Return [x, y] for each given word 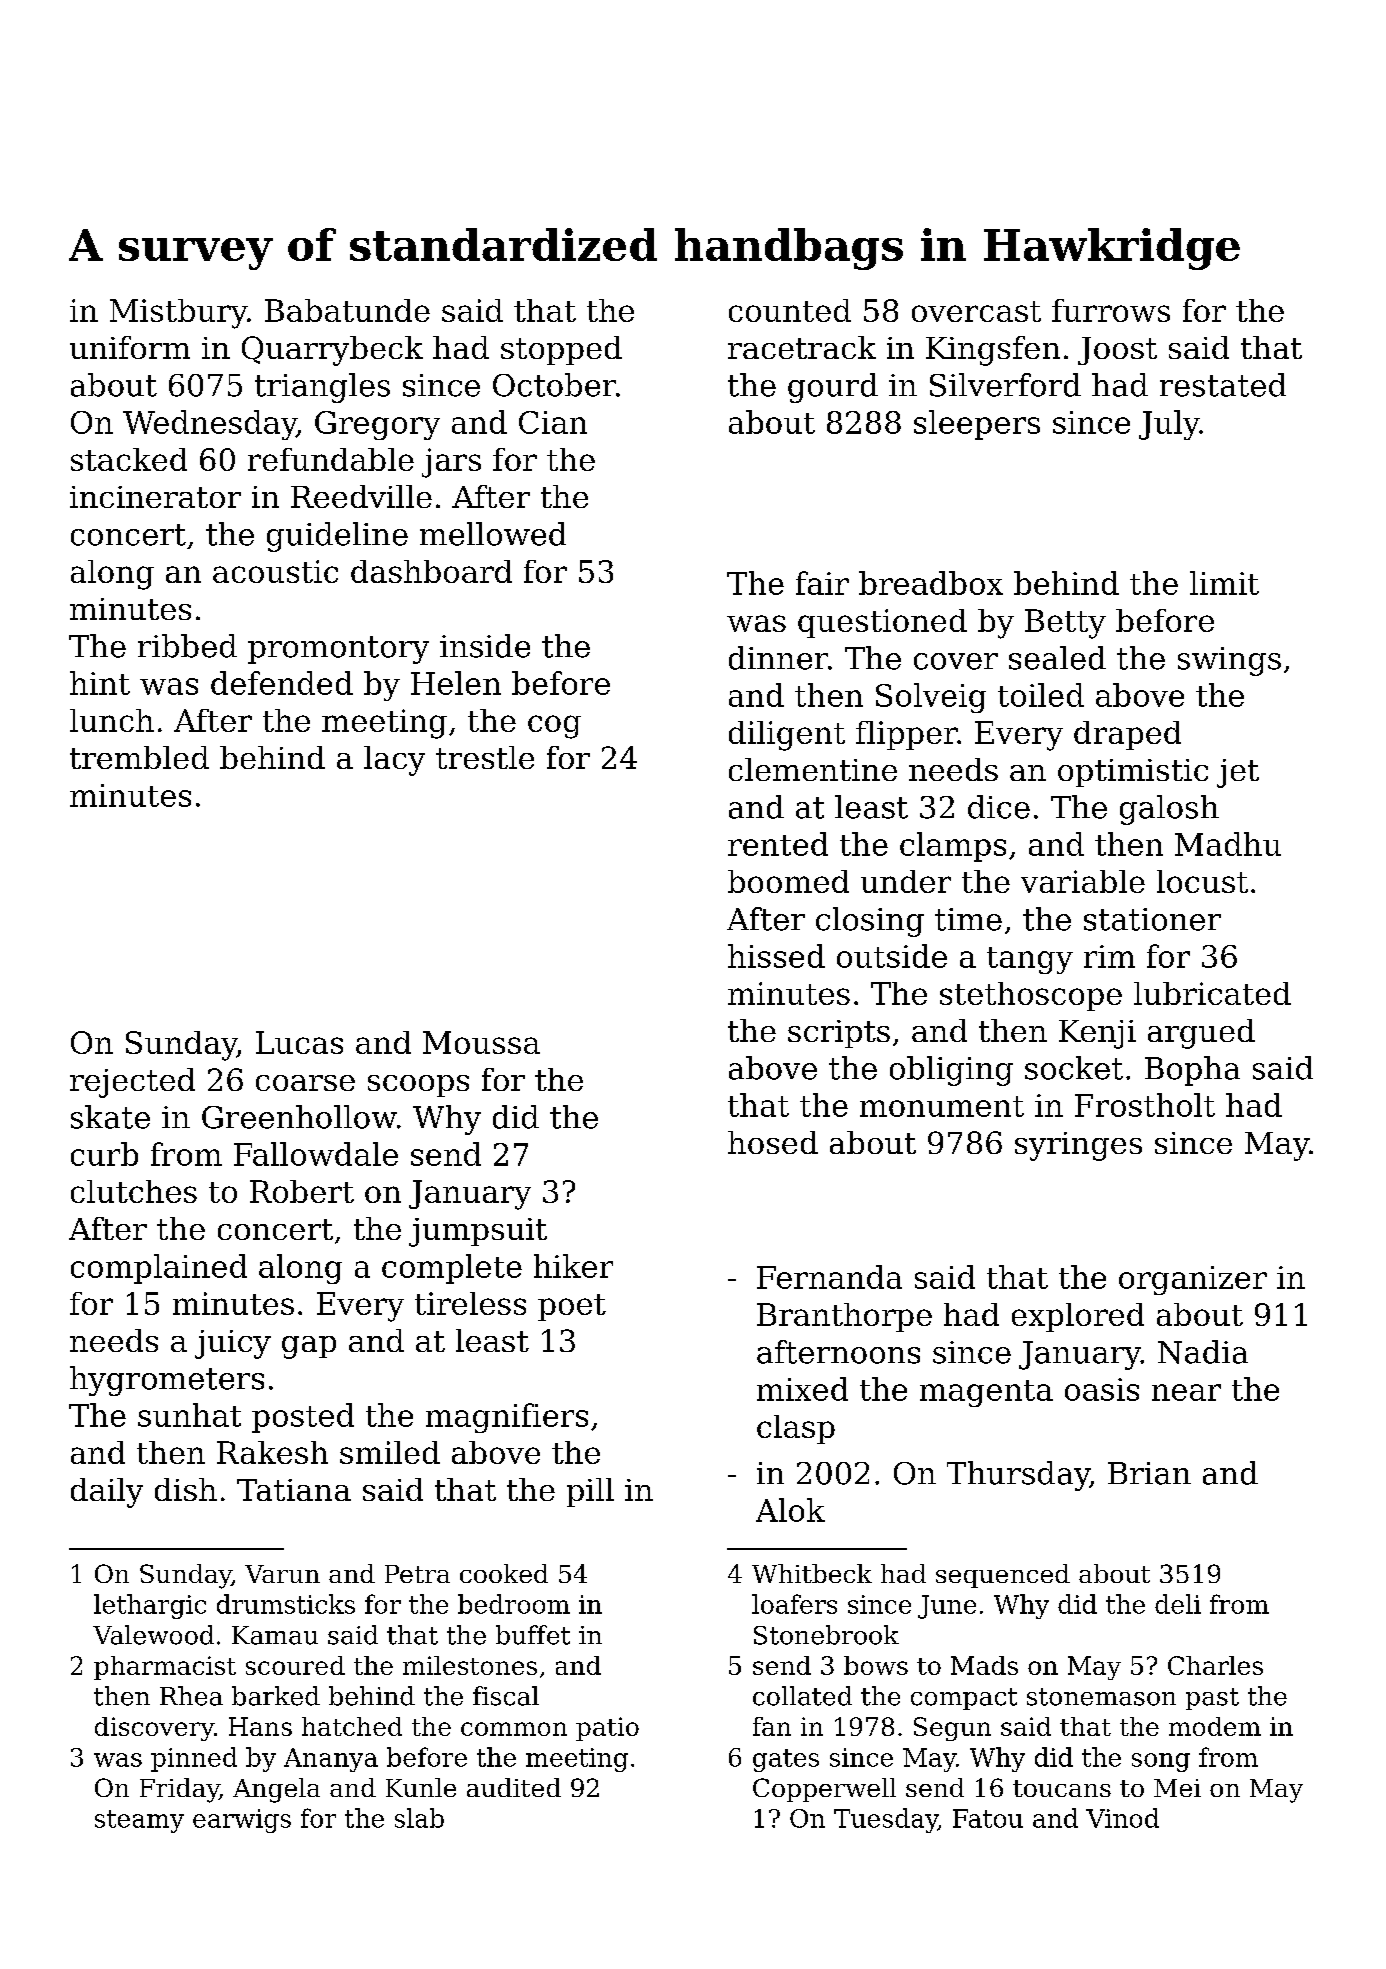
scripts [839, 1034]
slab [419, 1818]
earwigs [242, 1821]
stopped [561, 350]
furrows [1111, 310]
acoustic [275, 571]
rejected [132, 1083]
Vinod [1122, 1818]
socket [1074, 1068]
